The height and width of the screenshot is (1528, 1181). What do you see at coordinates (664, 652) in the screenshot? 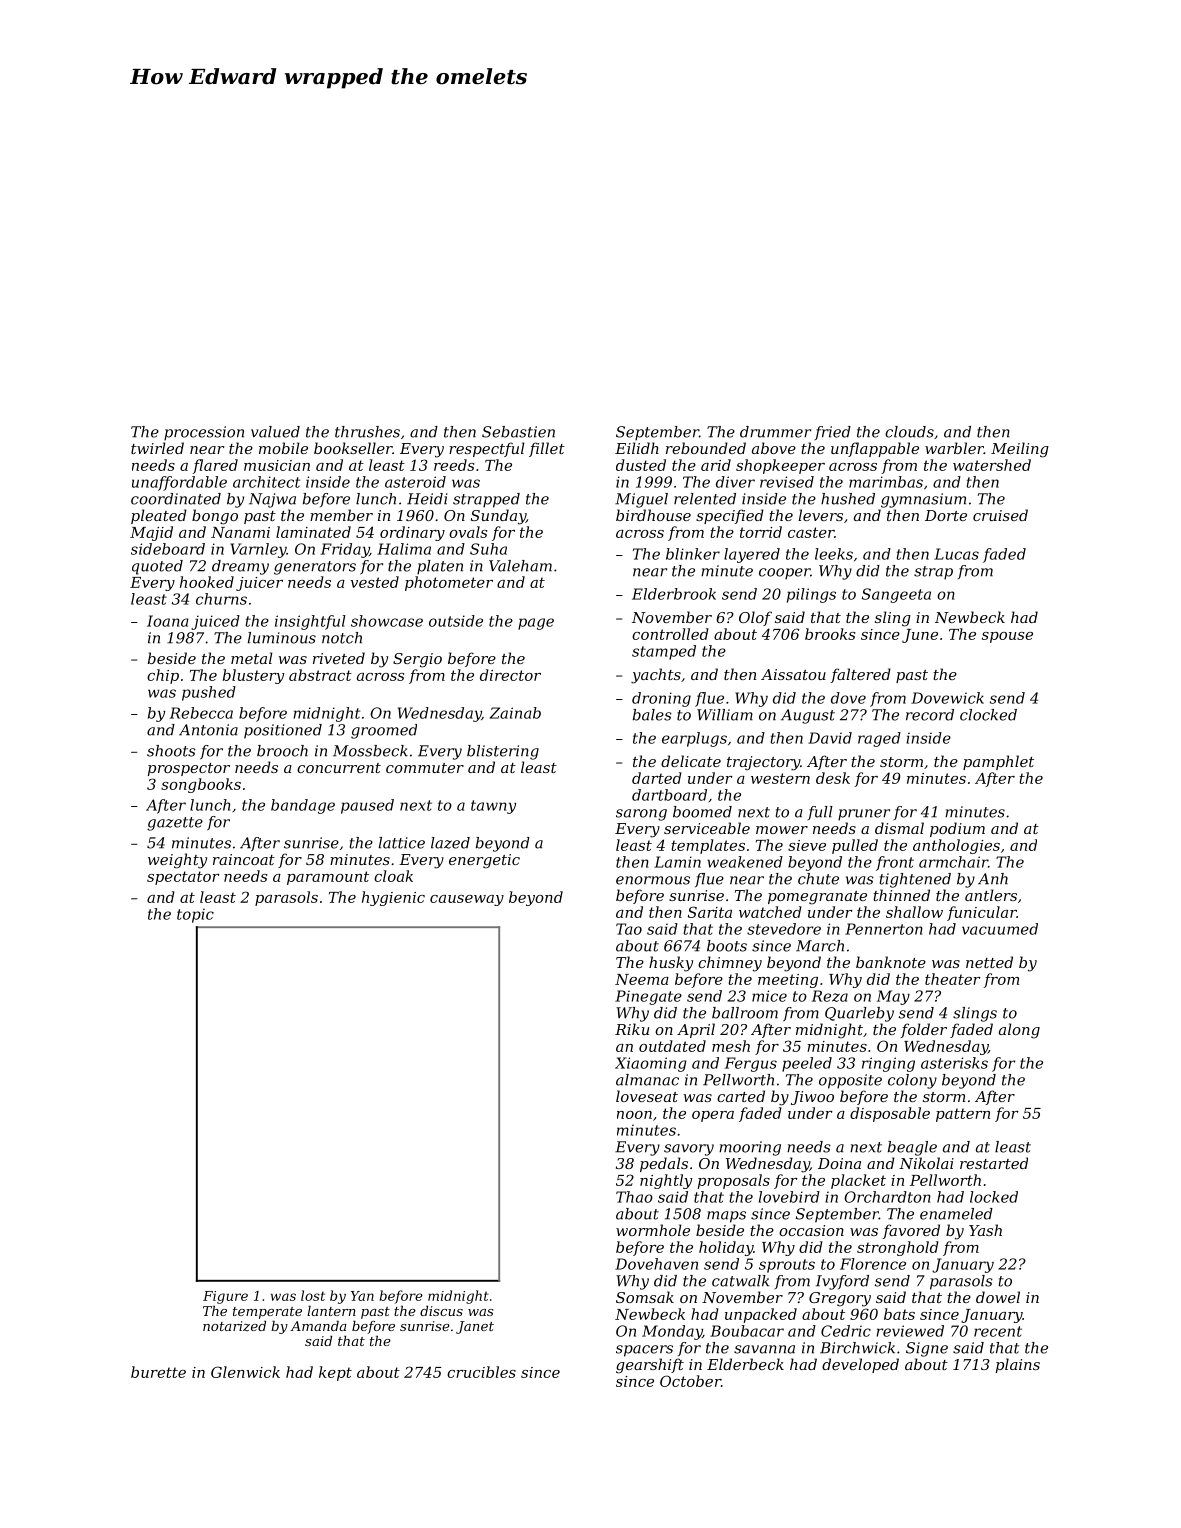
I see `stamped` at bounding box center [664, 652].
